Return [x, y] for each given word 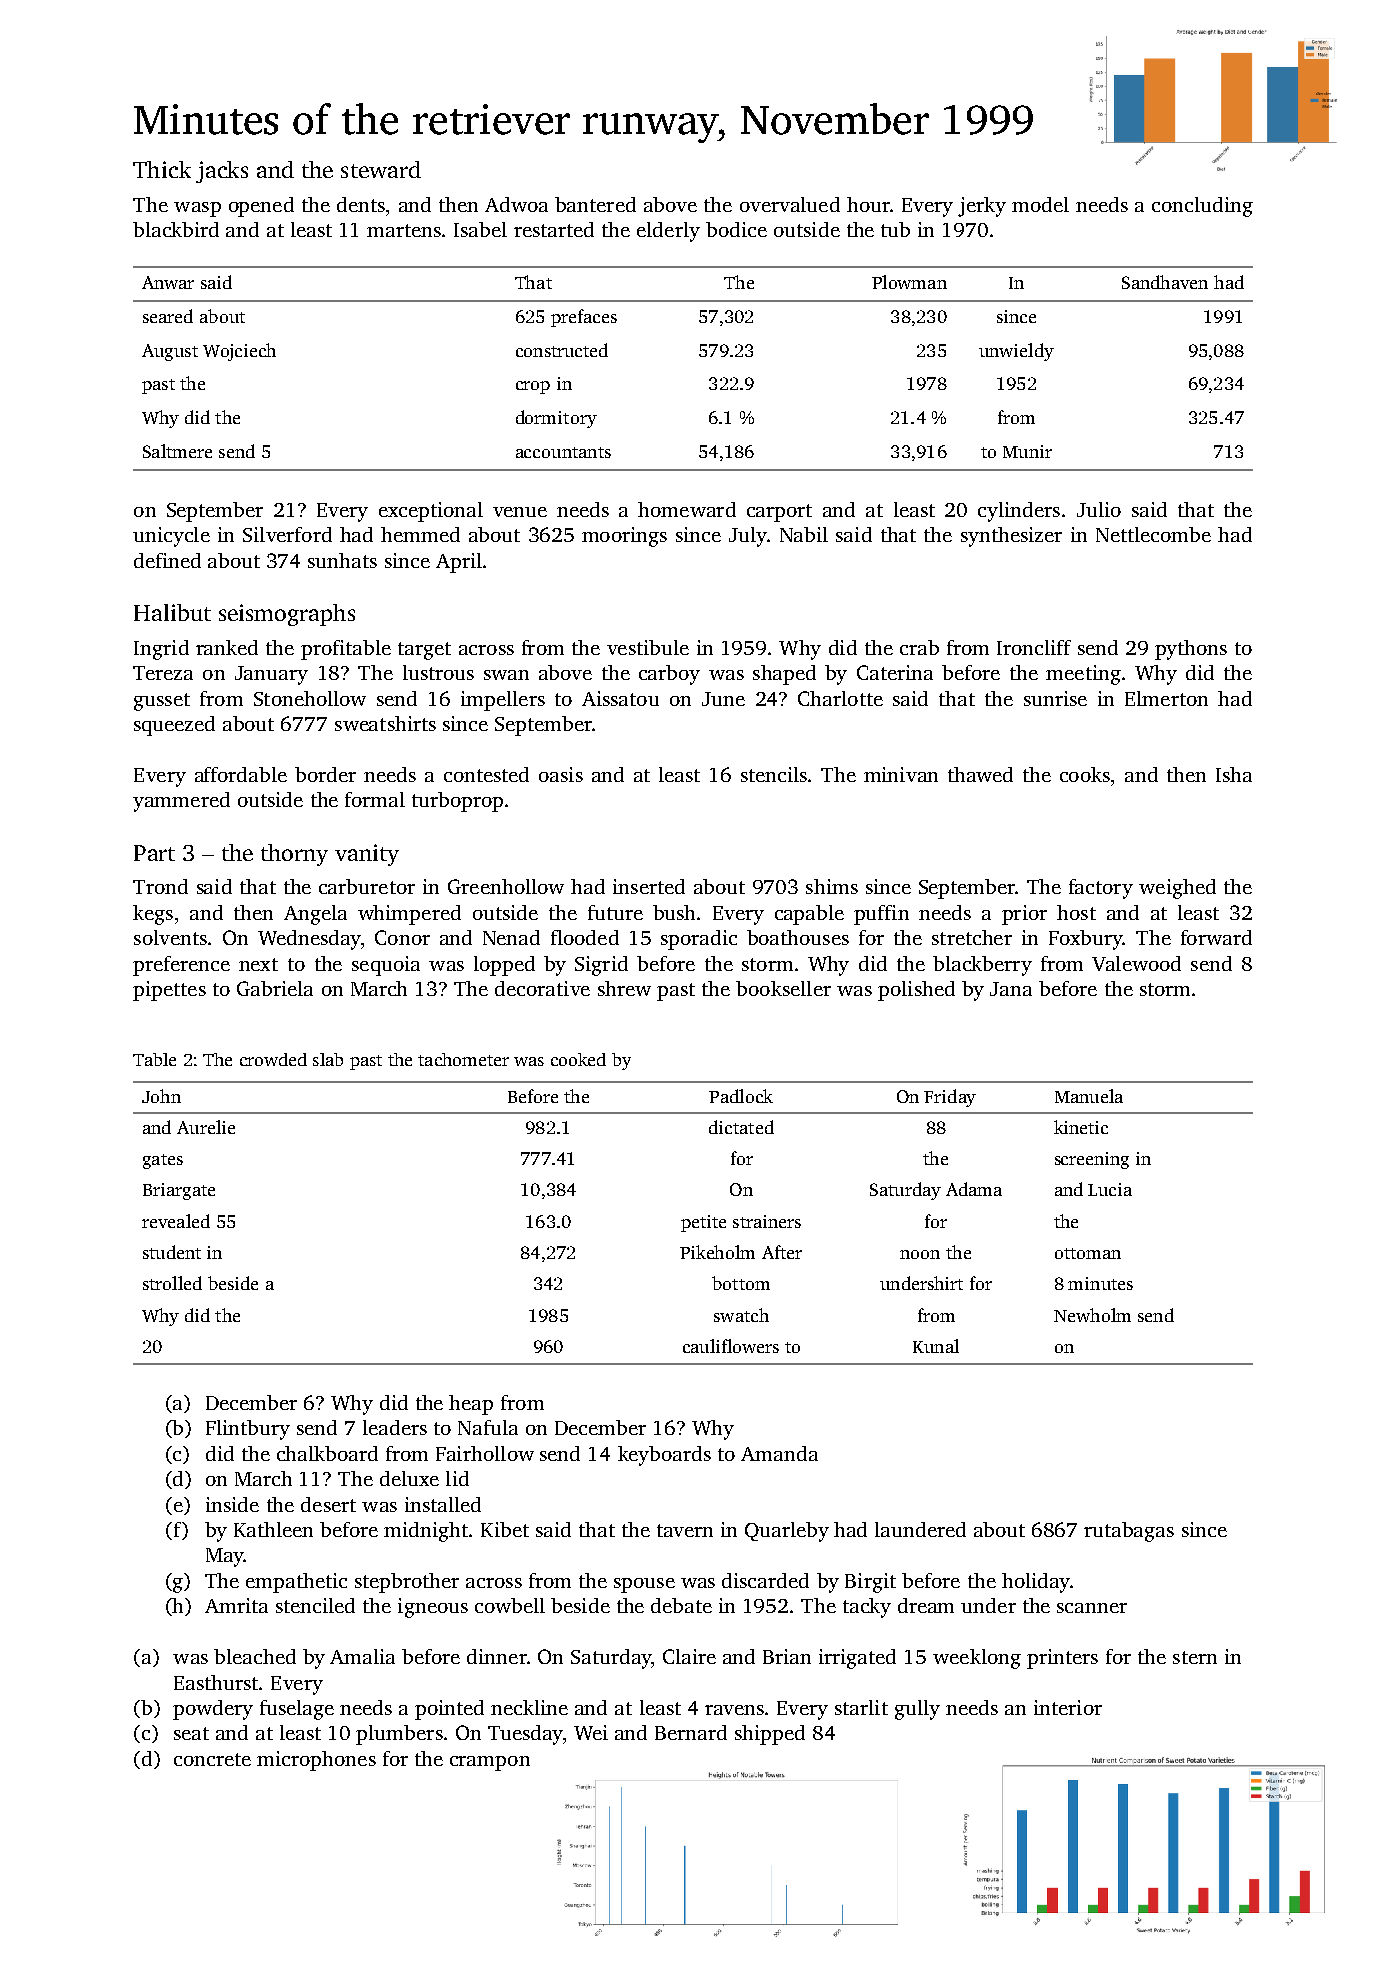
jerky [982, 207]
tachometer [463, 1059]
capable [809, 915]
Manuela [1089, 1096]
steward [381, 169]
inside [232, 1504]
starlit [861, 1707]
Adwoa [516, 204]
